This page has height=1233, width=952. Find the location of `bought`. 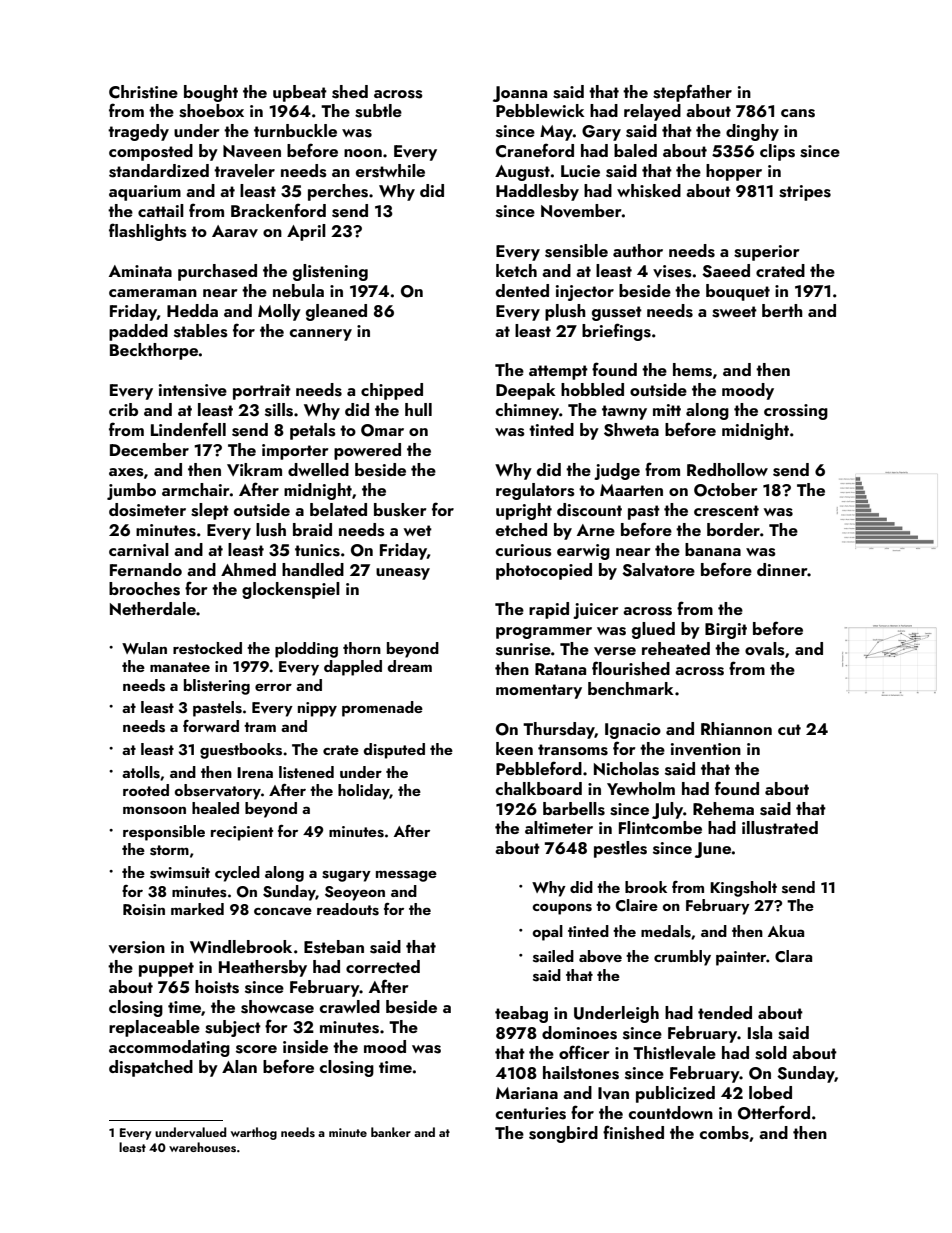

bought is located at coordinates (211, 93).
